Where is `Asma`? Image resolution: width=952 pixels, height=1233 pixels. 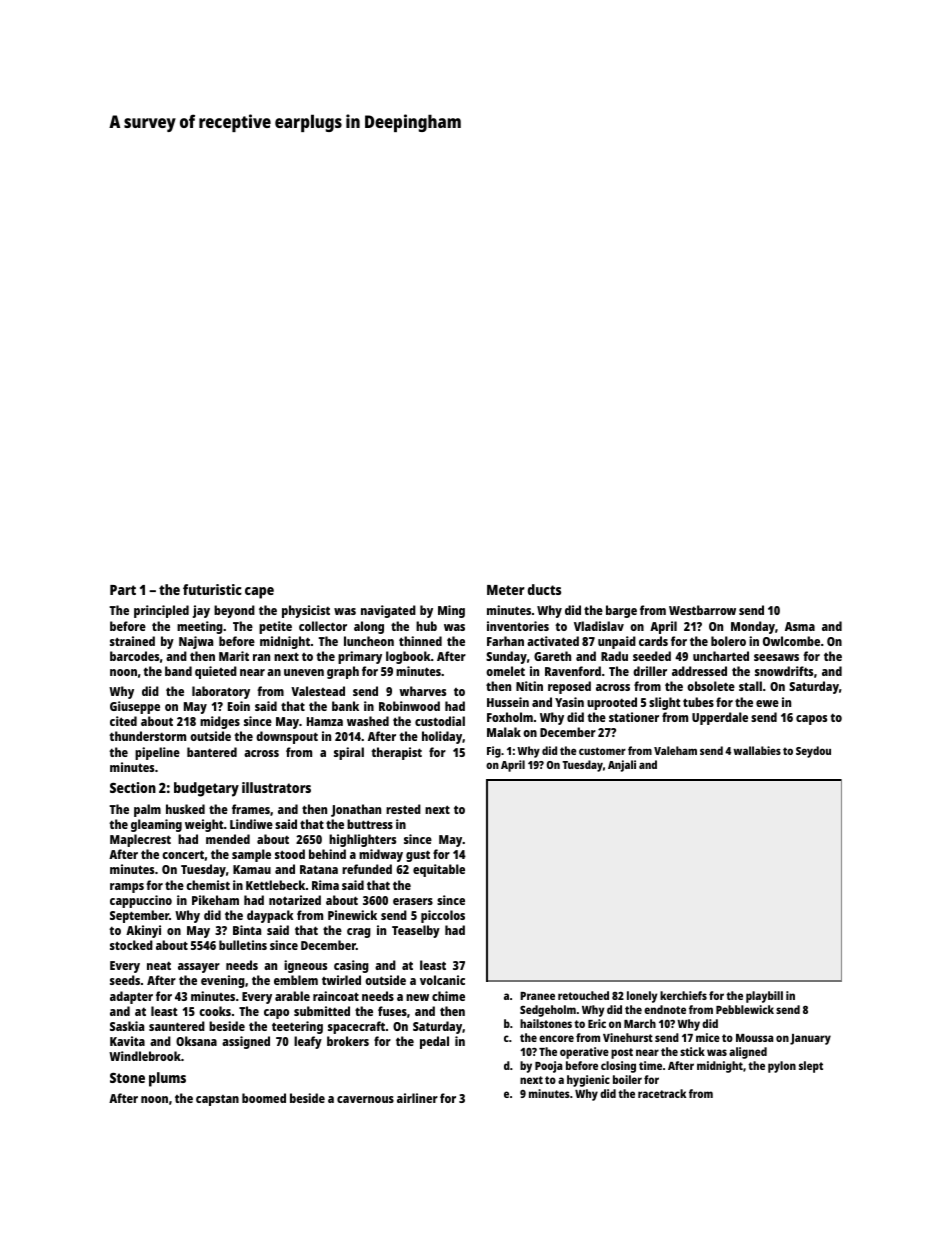 Asma is located at coordinates (800, 626).
